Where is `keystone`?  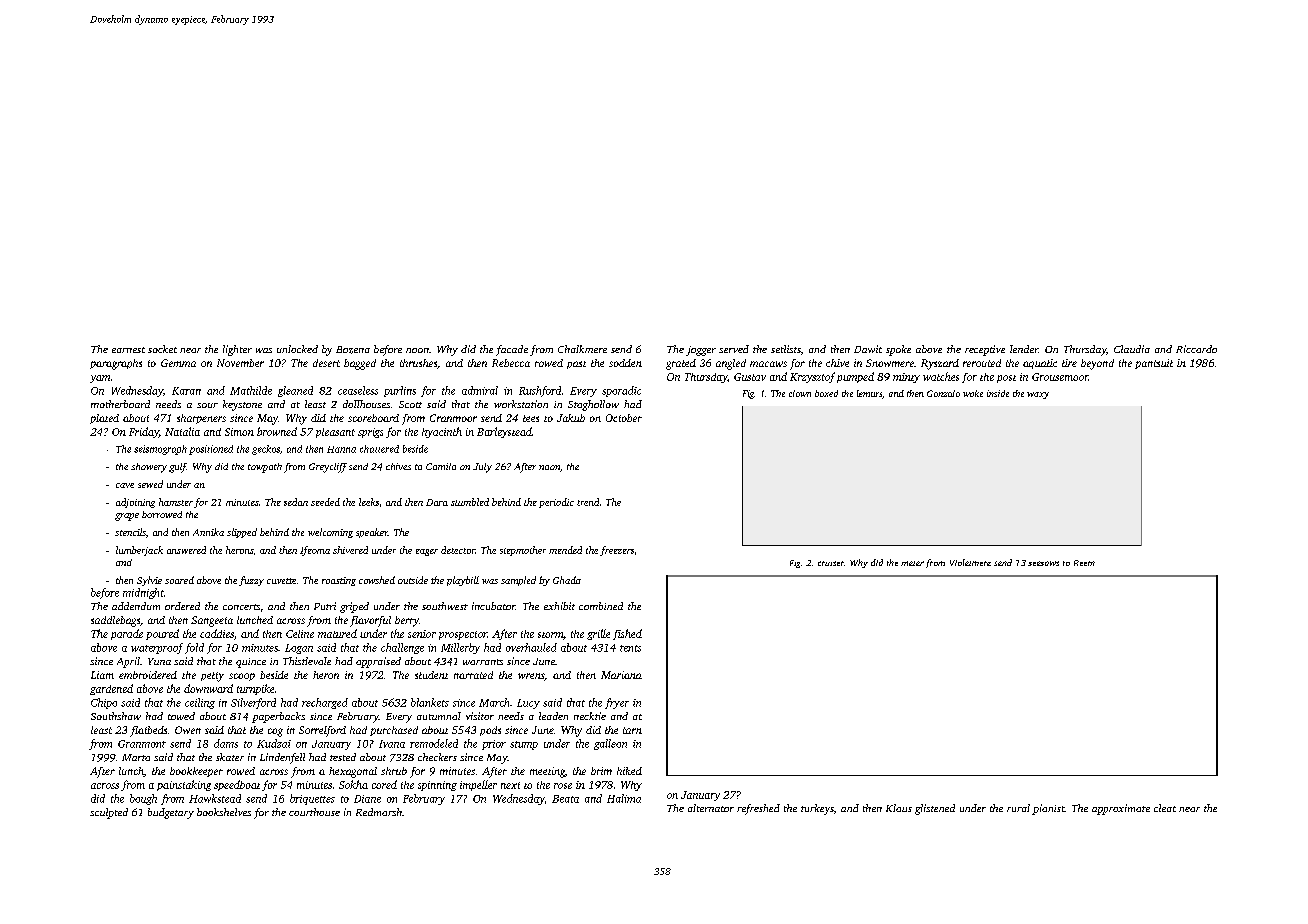
keystone is located at coordinates (242, 405).
